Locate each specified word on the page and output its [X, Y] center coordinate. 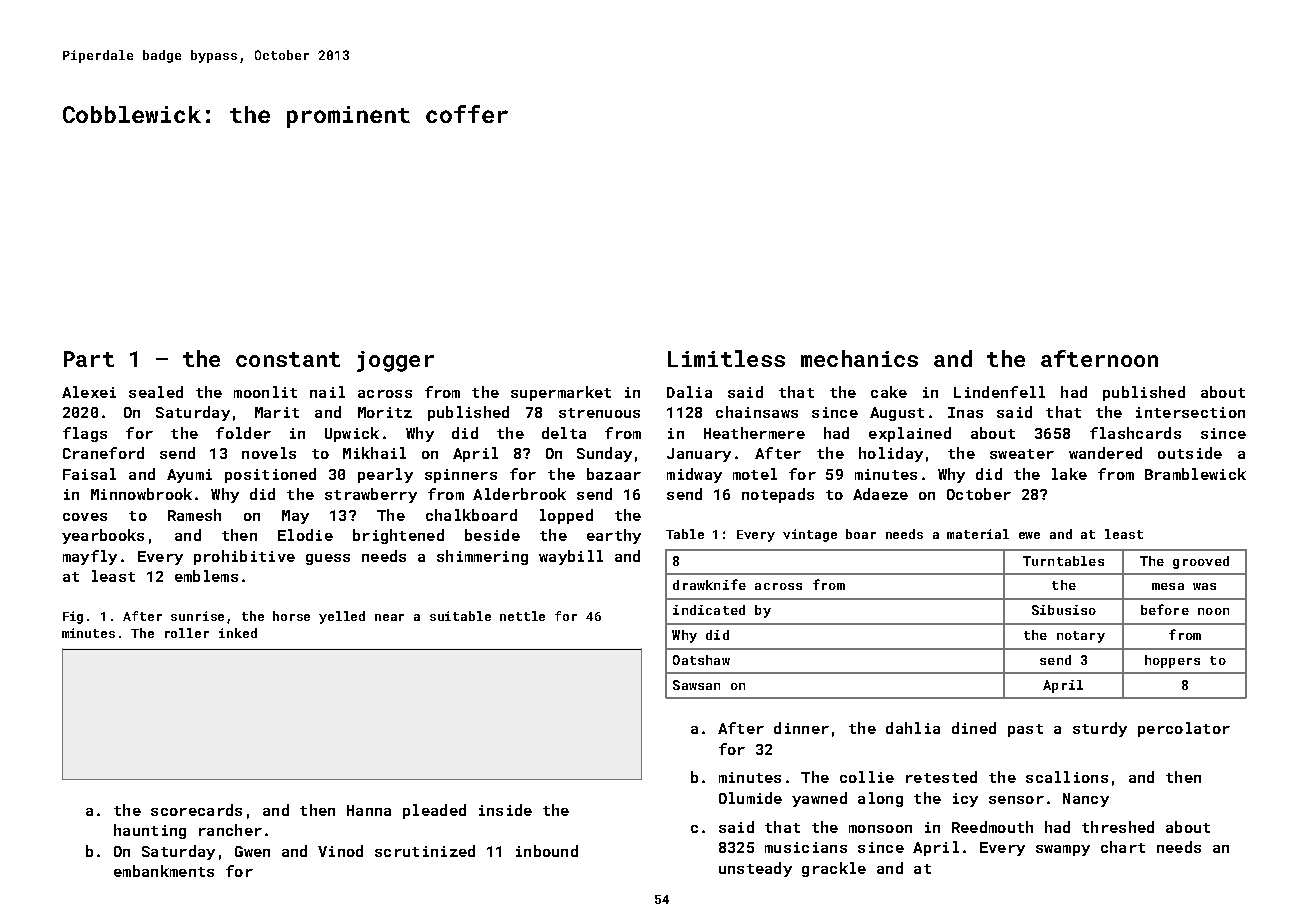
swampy [1063, 850]
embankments [164, 871]
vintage [810, 535]
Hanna [369, 810]
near [389, 617]
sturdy [1100, 729]
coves [85, 517]
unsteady [755, 869]
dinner [801, 728]
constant [288, 359]
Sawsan [696, 685]
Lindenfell [999, 392]
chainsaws [757, 412]
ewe [1029, 535]
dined [974, 728]
